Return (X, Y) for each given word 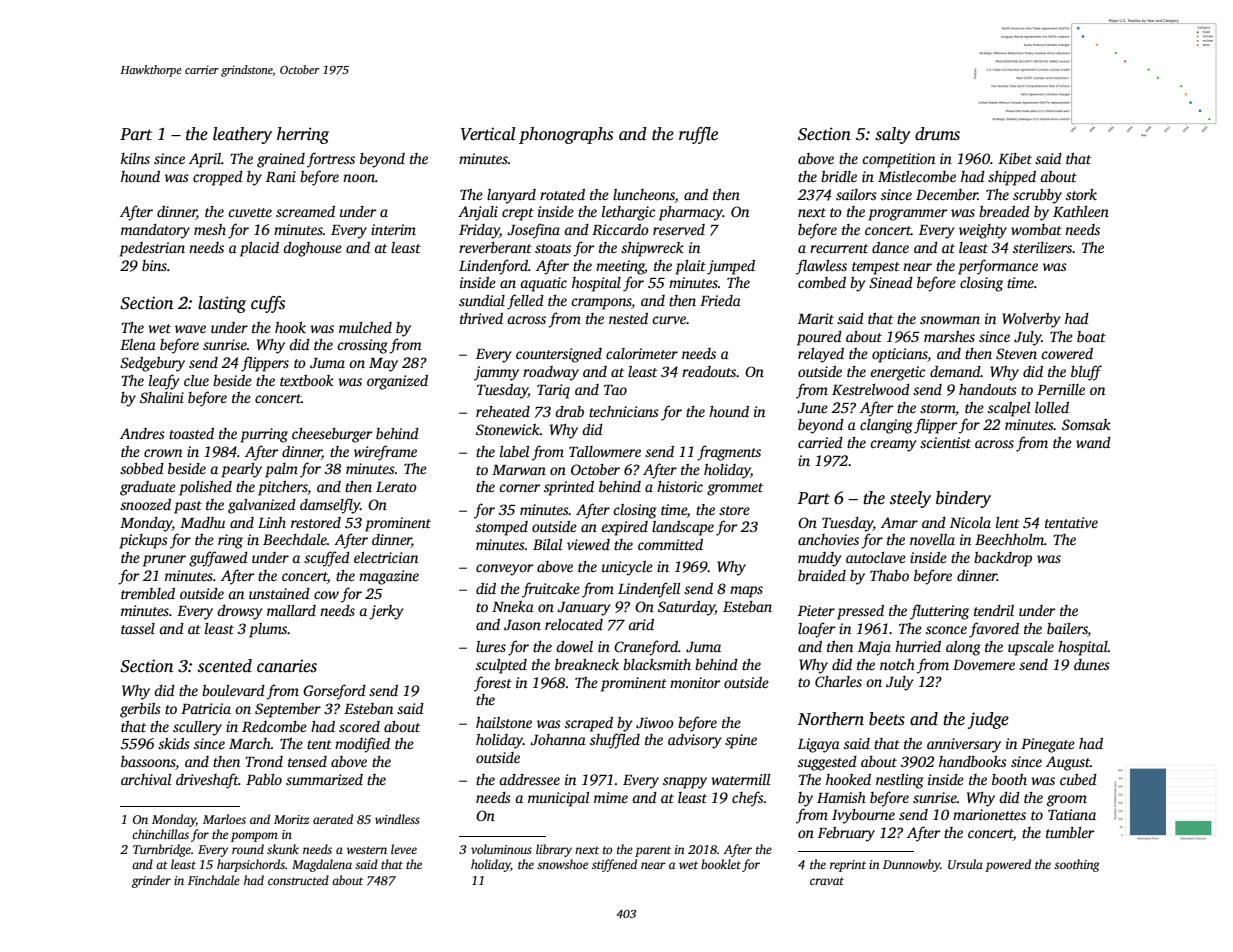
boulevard (233, 690)
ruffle (698, 135)
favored (994, 630)
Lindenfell (649, 590)
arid (641, 624)
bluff (1086, 373)
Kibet (1015, 158)
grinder (151, 881)
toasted (191, 433)
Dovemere (984, 665)
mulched (365, 327)
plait (690, 267)
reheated (503, 411)
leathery (242, 135)
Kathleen (1081, 211)
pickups (143, 541)
